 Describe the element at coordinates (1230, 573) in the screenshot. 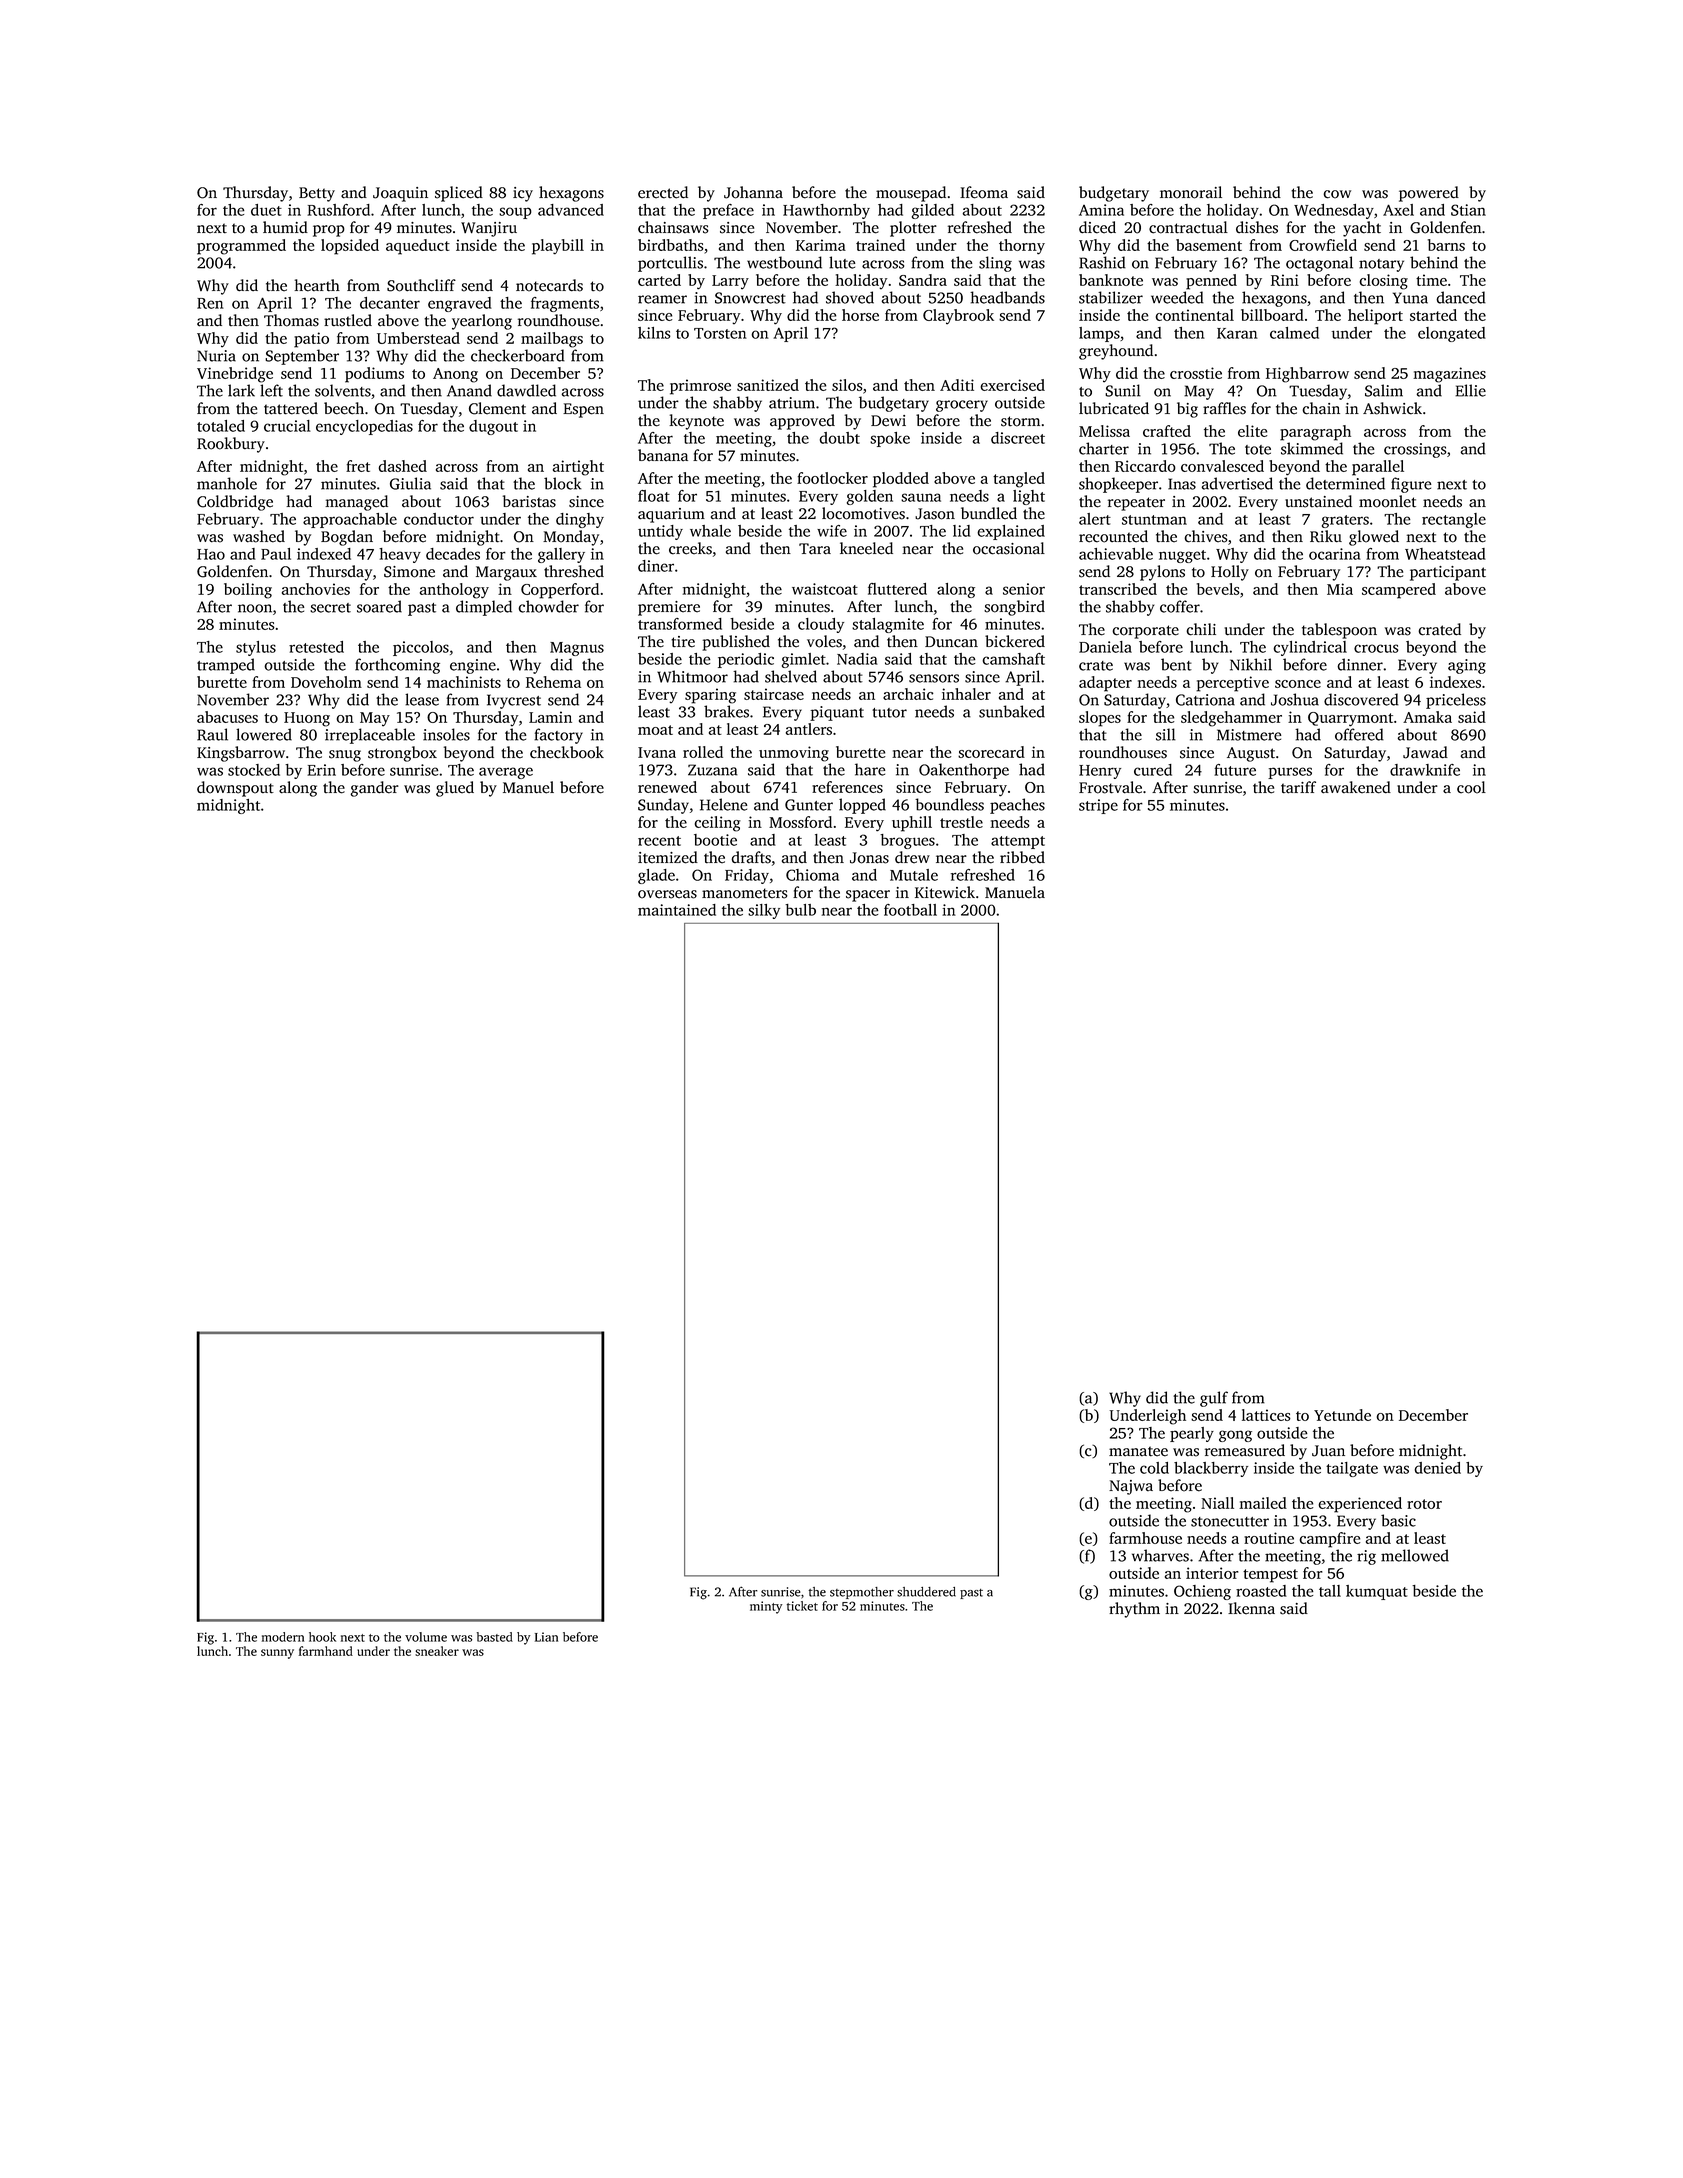

I see `Holly` at that location.
